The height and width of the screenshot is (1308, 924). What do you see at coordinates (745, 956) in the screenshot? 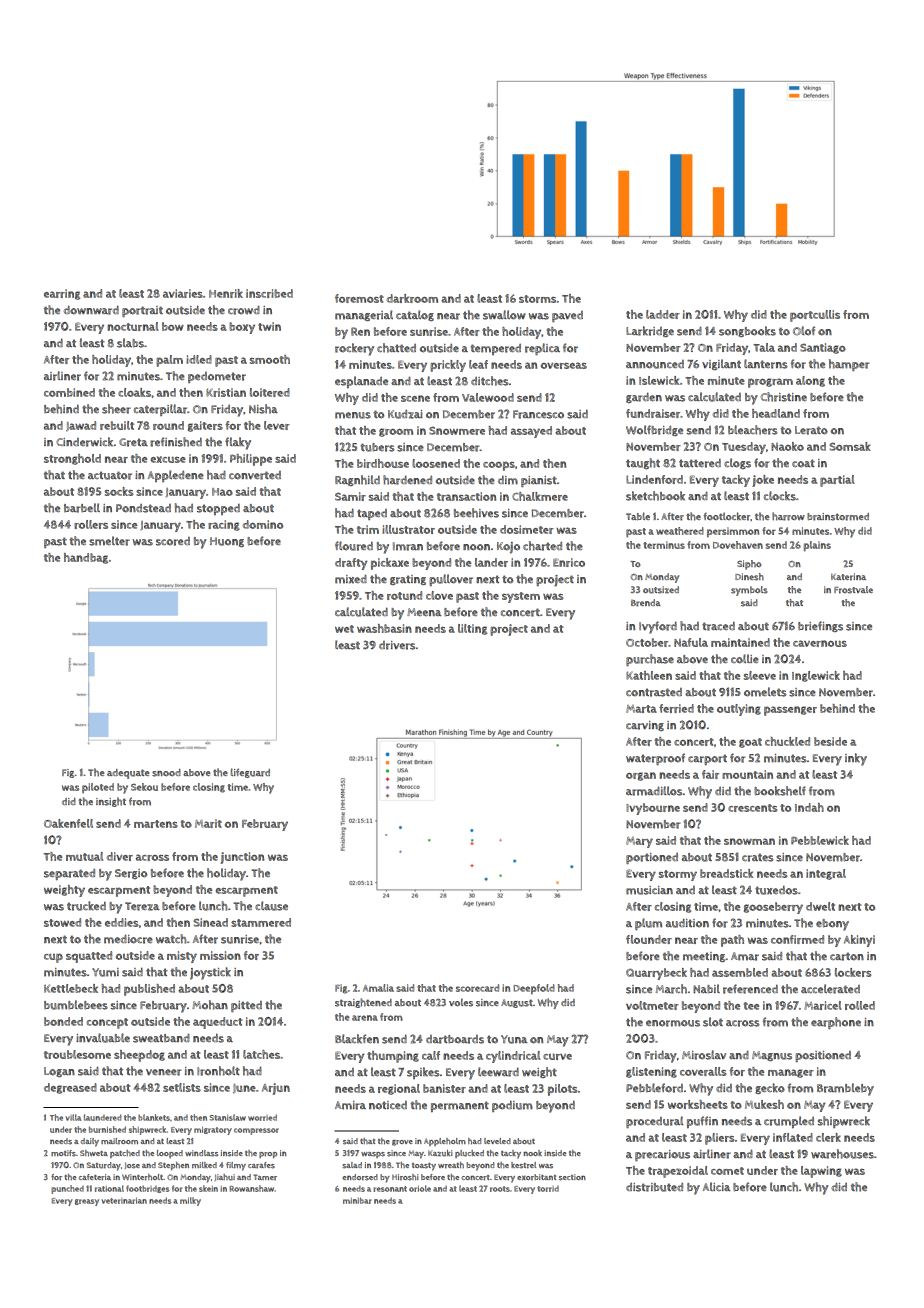
I see `Amar` at bounding box center [745, 956].
